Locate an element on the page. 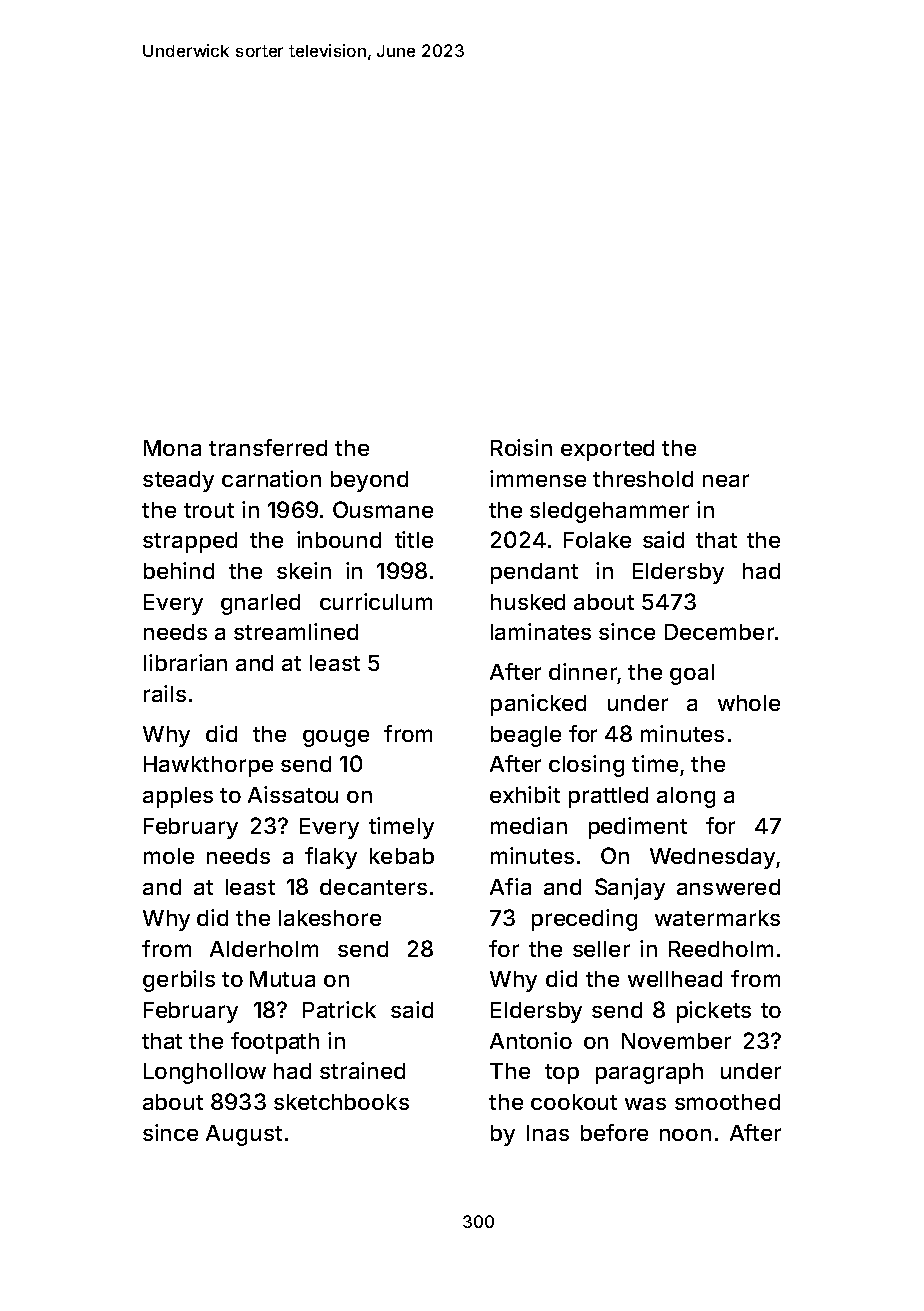 Image resolution: width=924 pixels, height=1311 pixels. Inas is located at coordinates (548, 1133).
